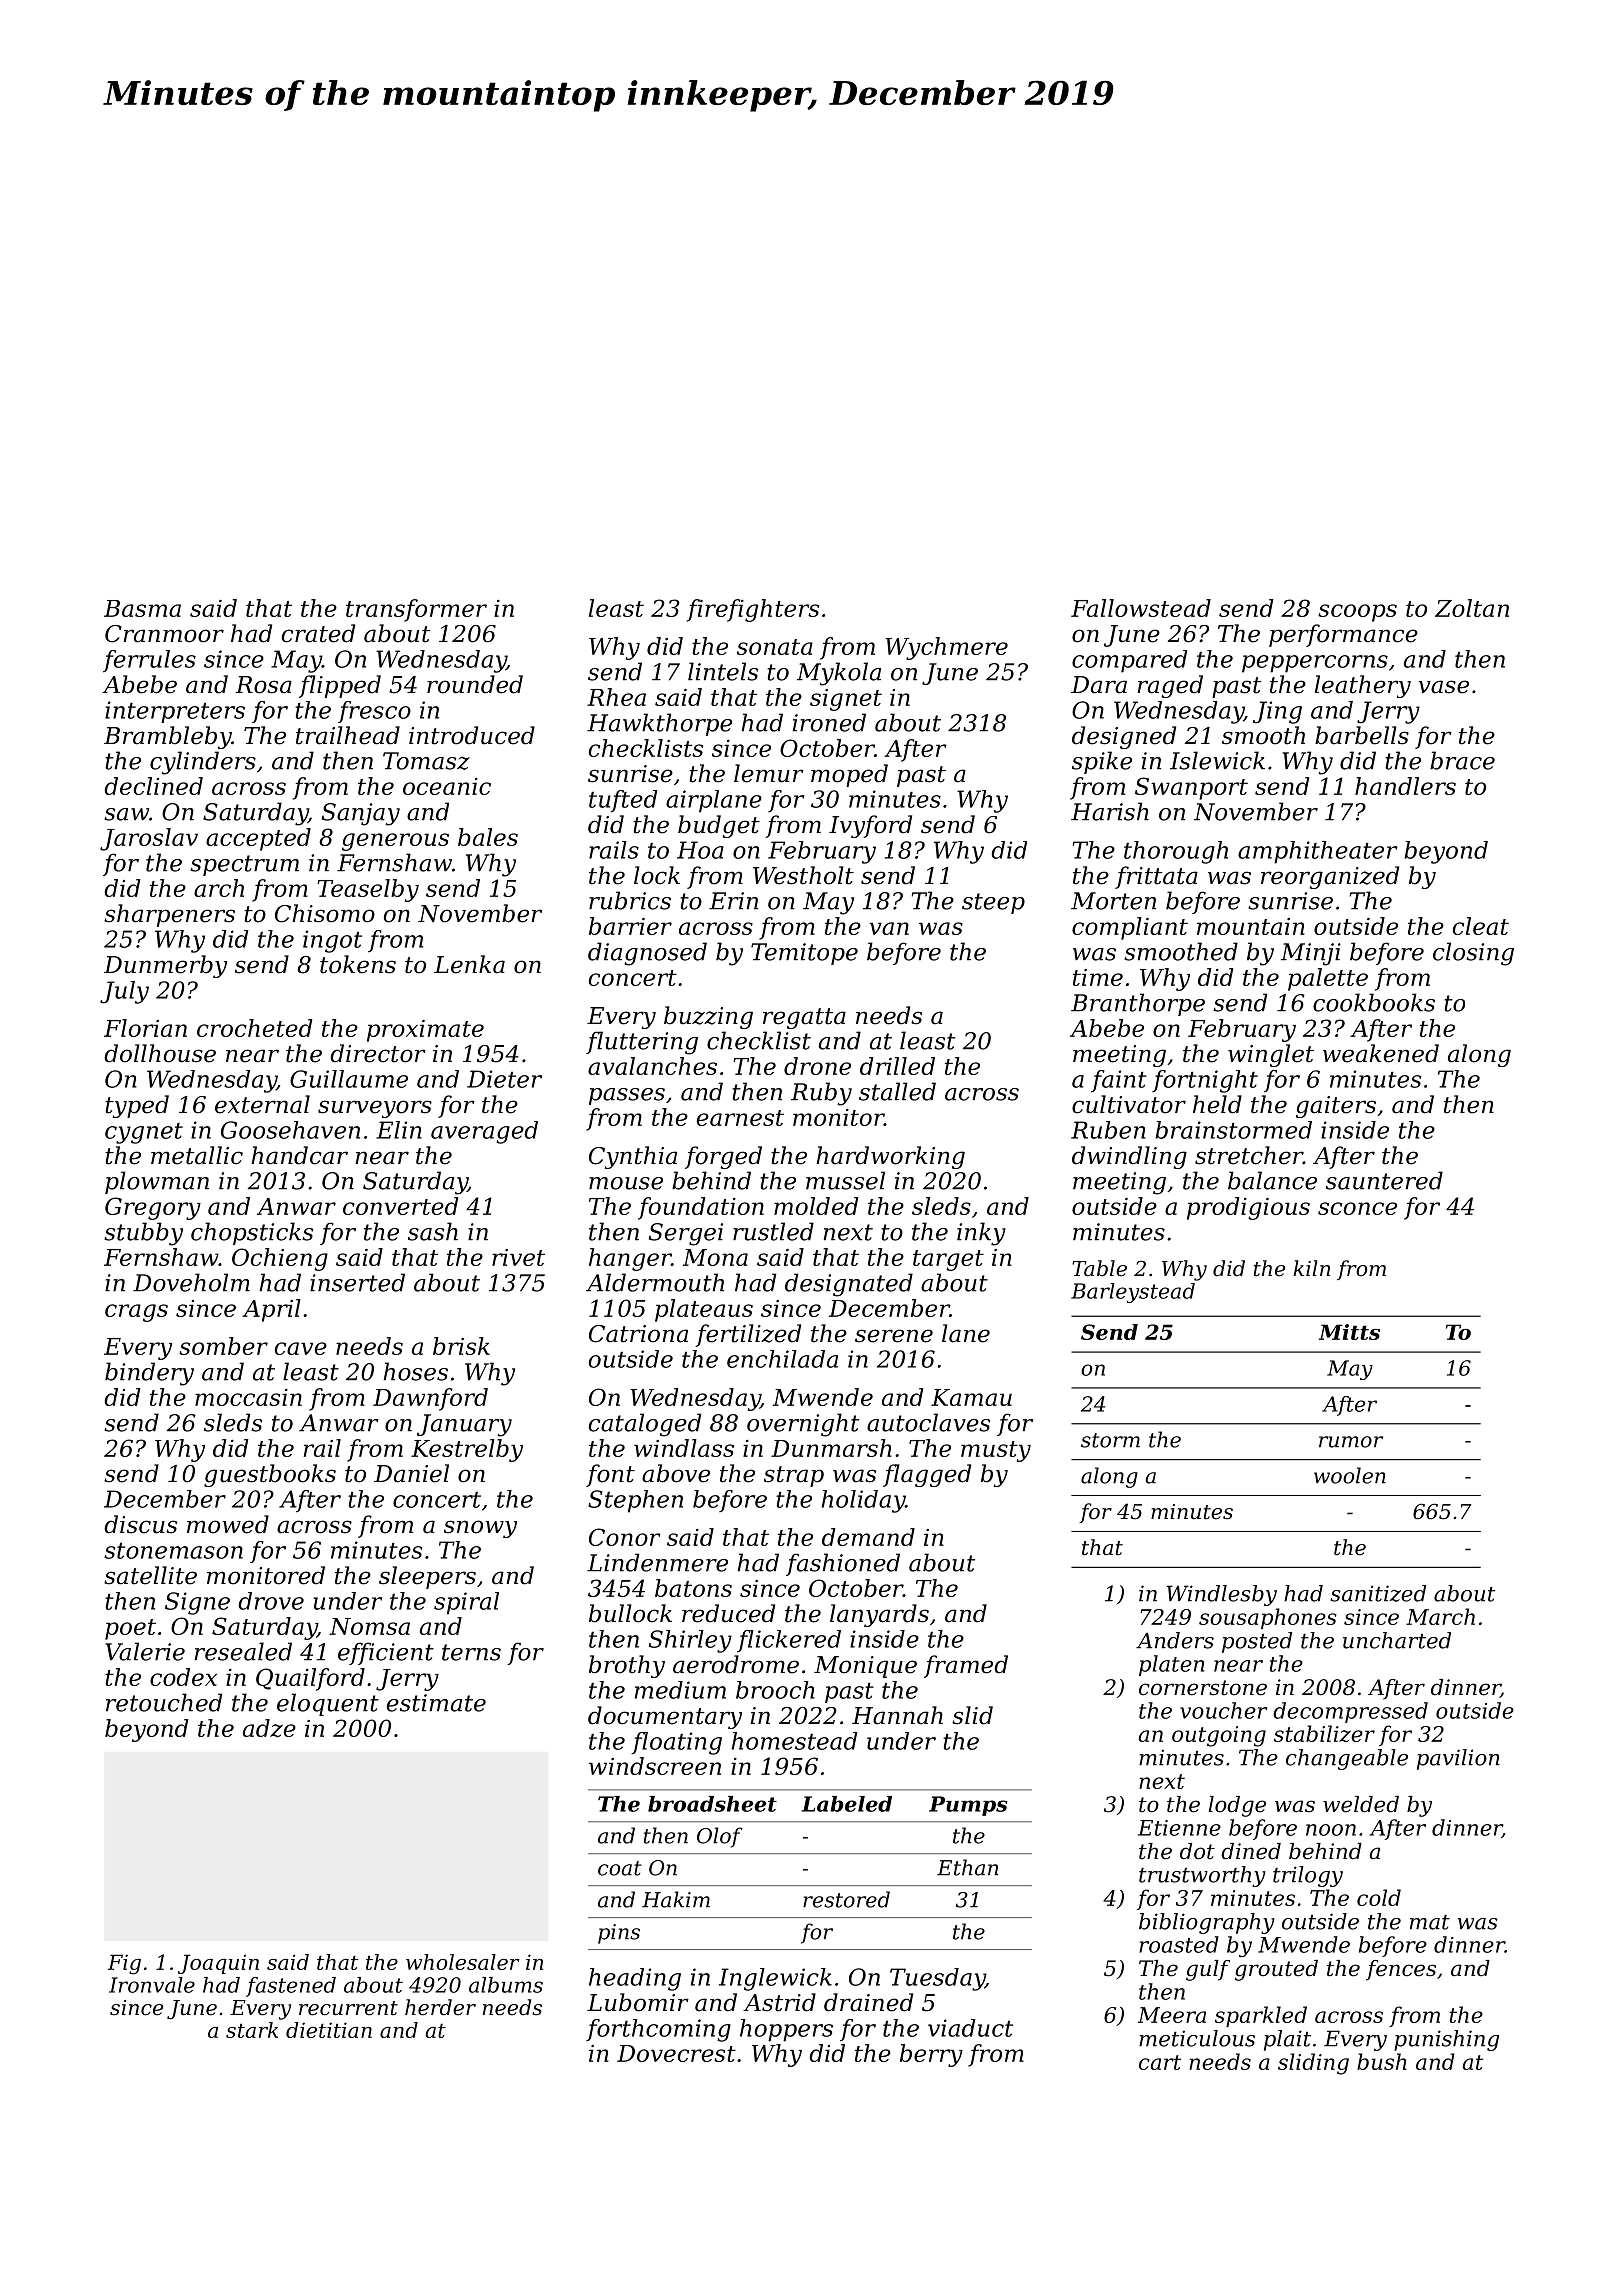 The width and height of the screenshot is (1620, 2292). Describe the element at coordinates (1397, 1640) in the screenshot. I see `uncharted` at that location.
